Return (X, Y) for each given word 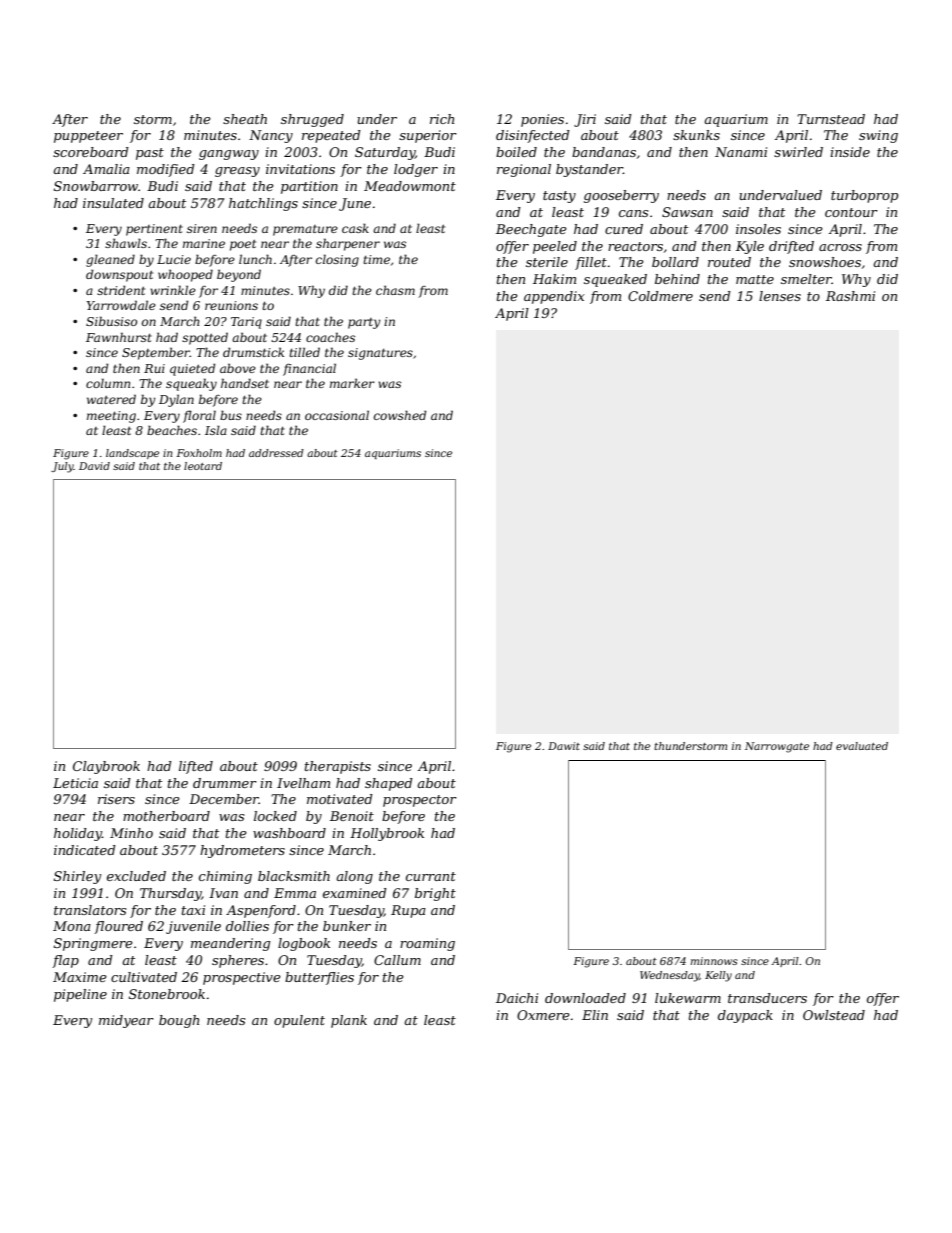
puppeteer (88, 137)
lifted (196, 767)
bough (179, 1021)
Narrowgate (777, 747)
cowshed (400, 415)
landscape (132, 454)
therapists (338, 767)
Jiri (585, 120)
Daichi (517, 998)
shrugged (312, 120)
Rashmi (850, 296)
